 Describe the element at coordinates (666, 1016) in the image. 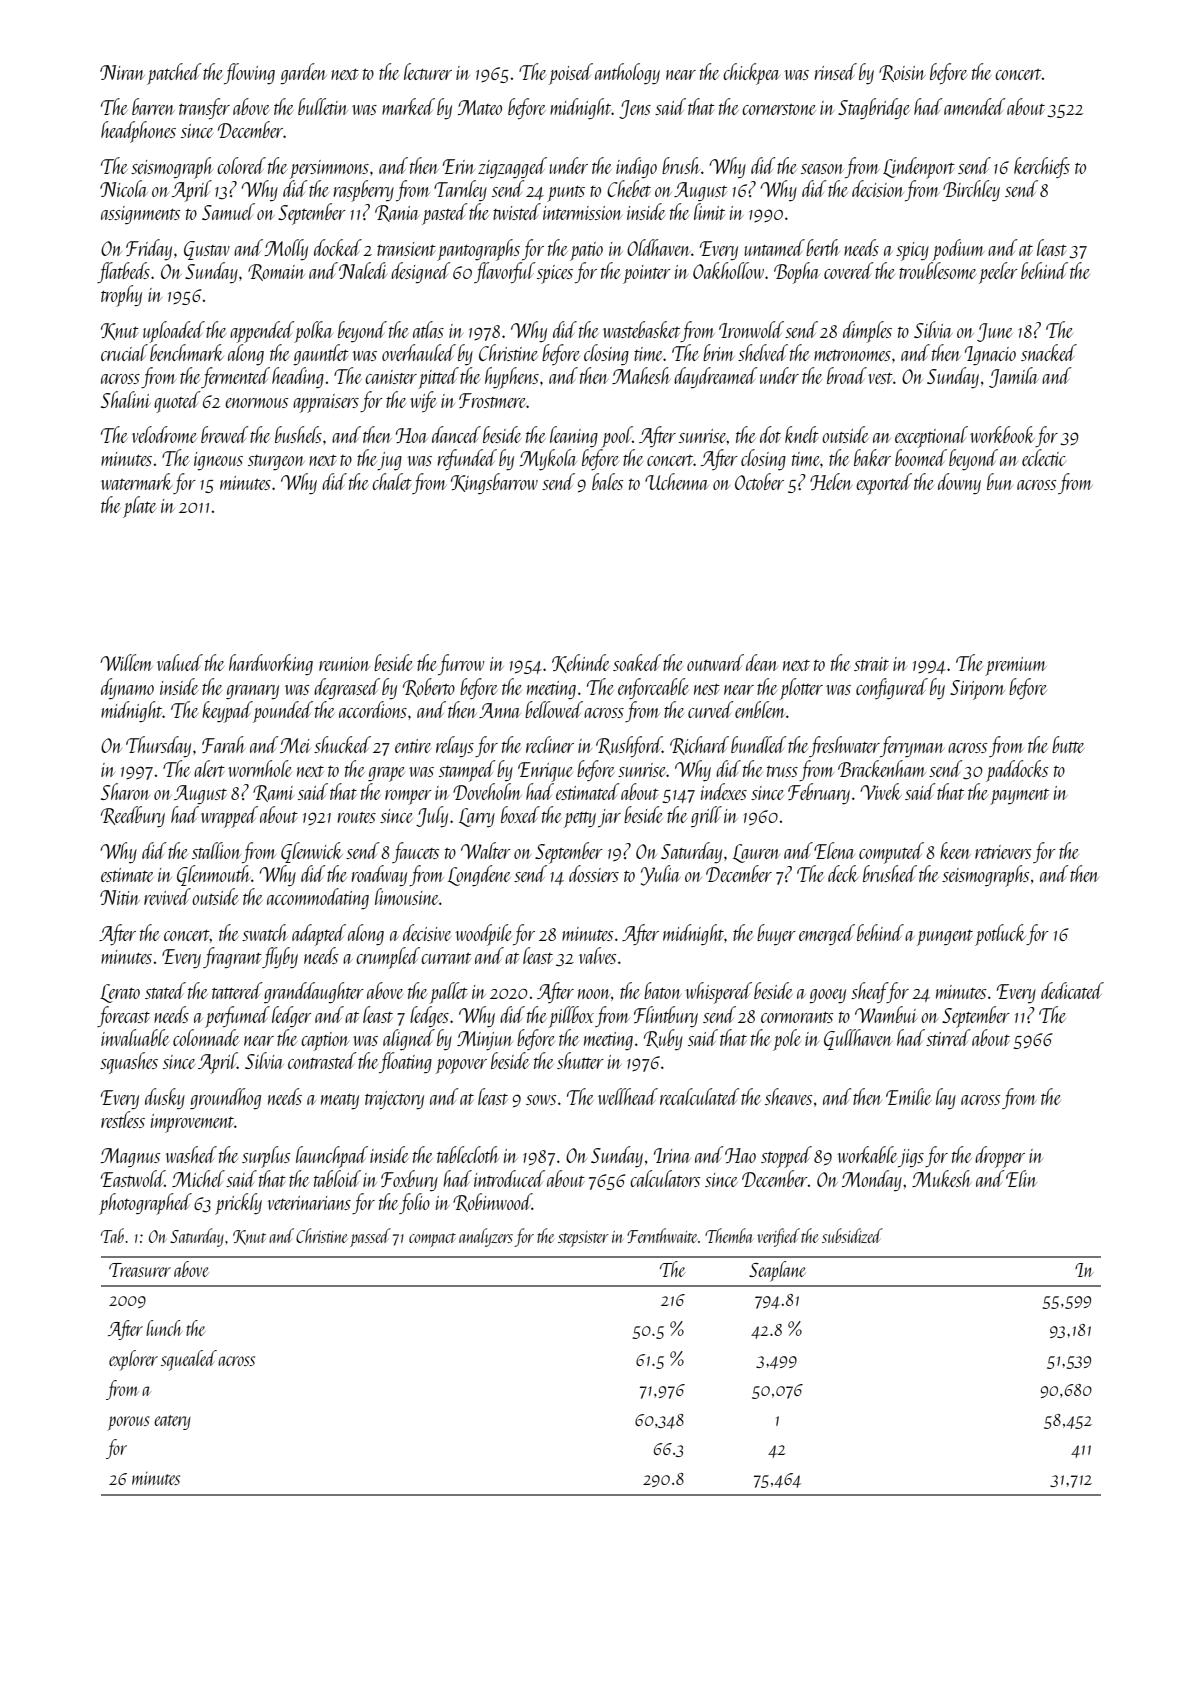

I see `Flintbury` at that location.
